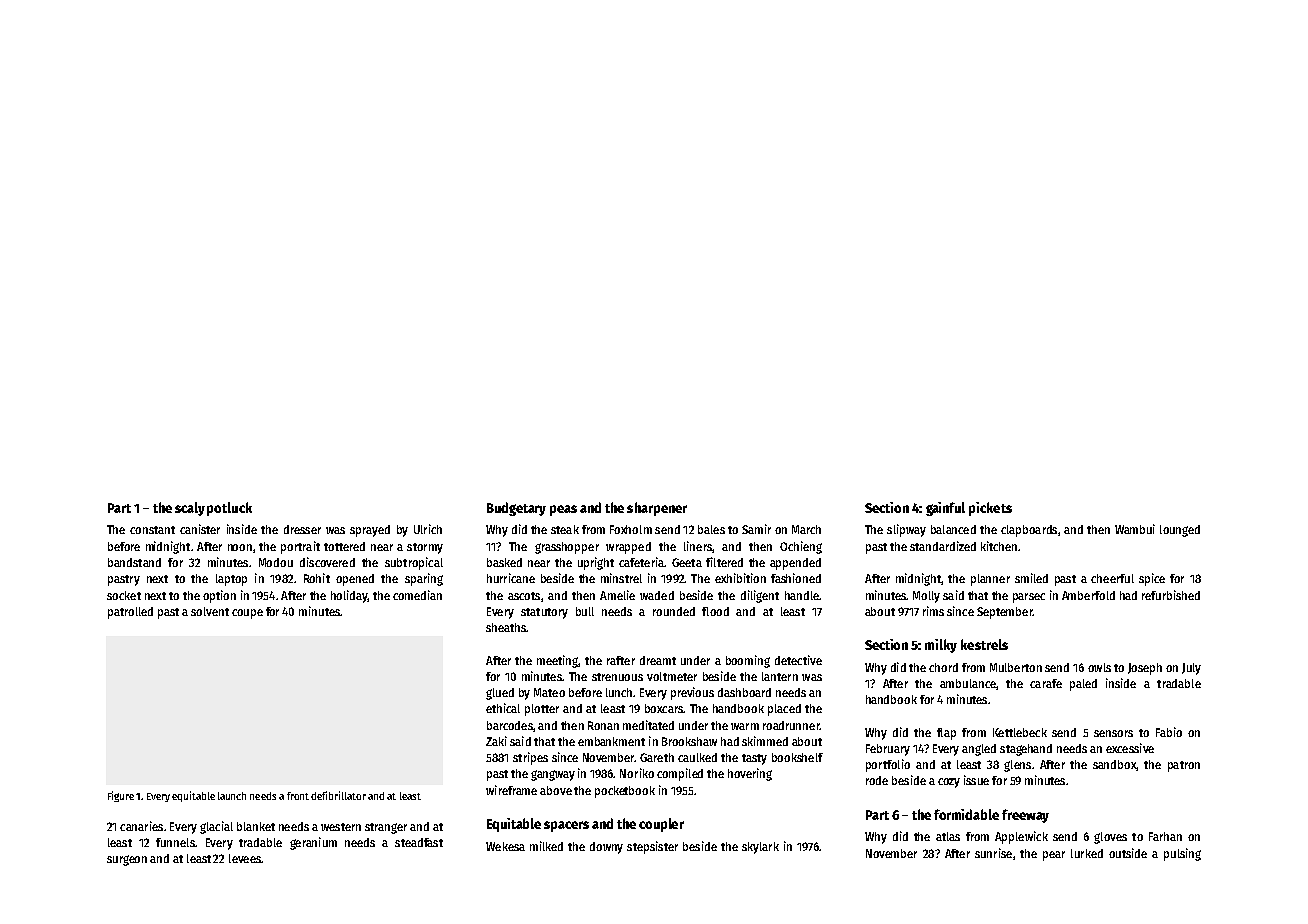 Image resolution: width=1308 pixels, height=924 pixels. I want to click on gangway, so click(553, 775).
